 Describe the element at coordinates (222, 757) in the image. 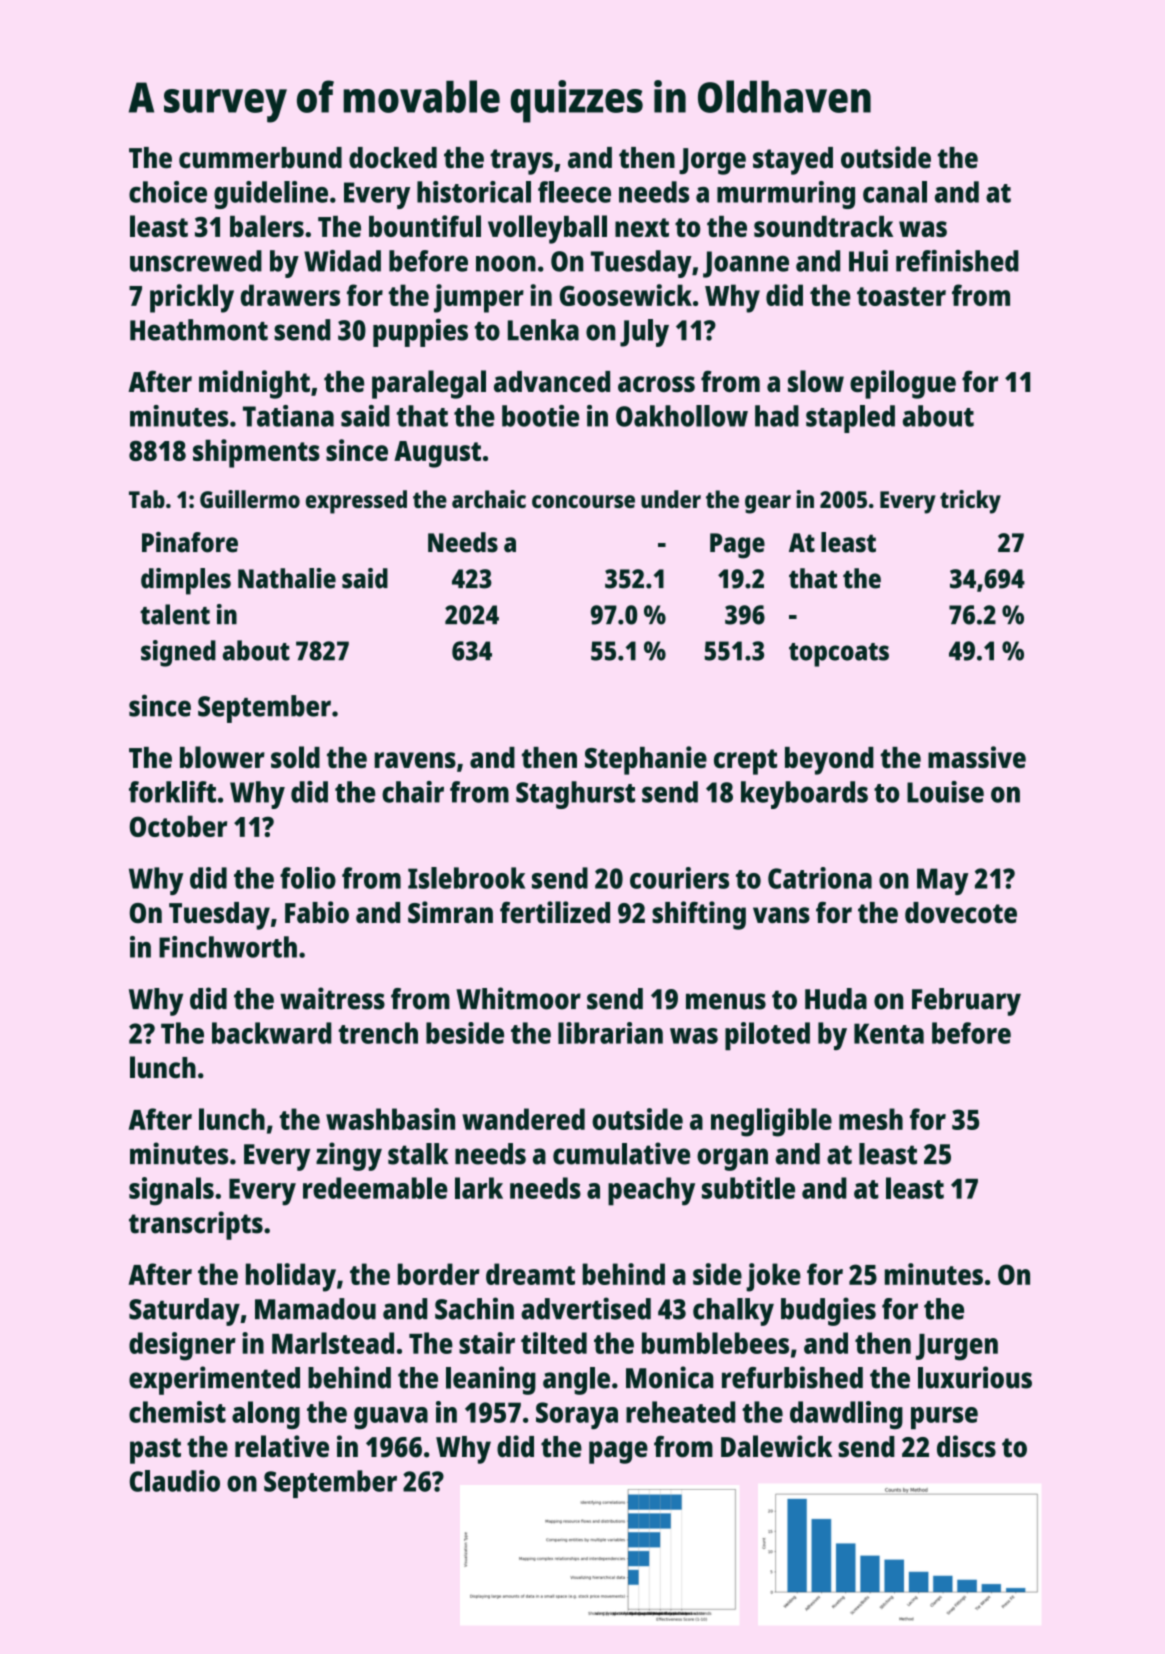

I see `blower` at that location.
